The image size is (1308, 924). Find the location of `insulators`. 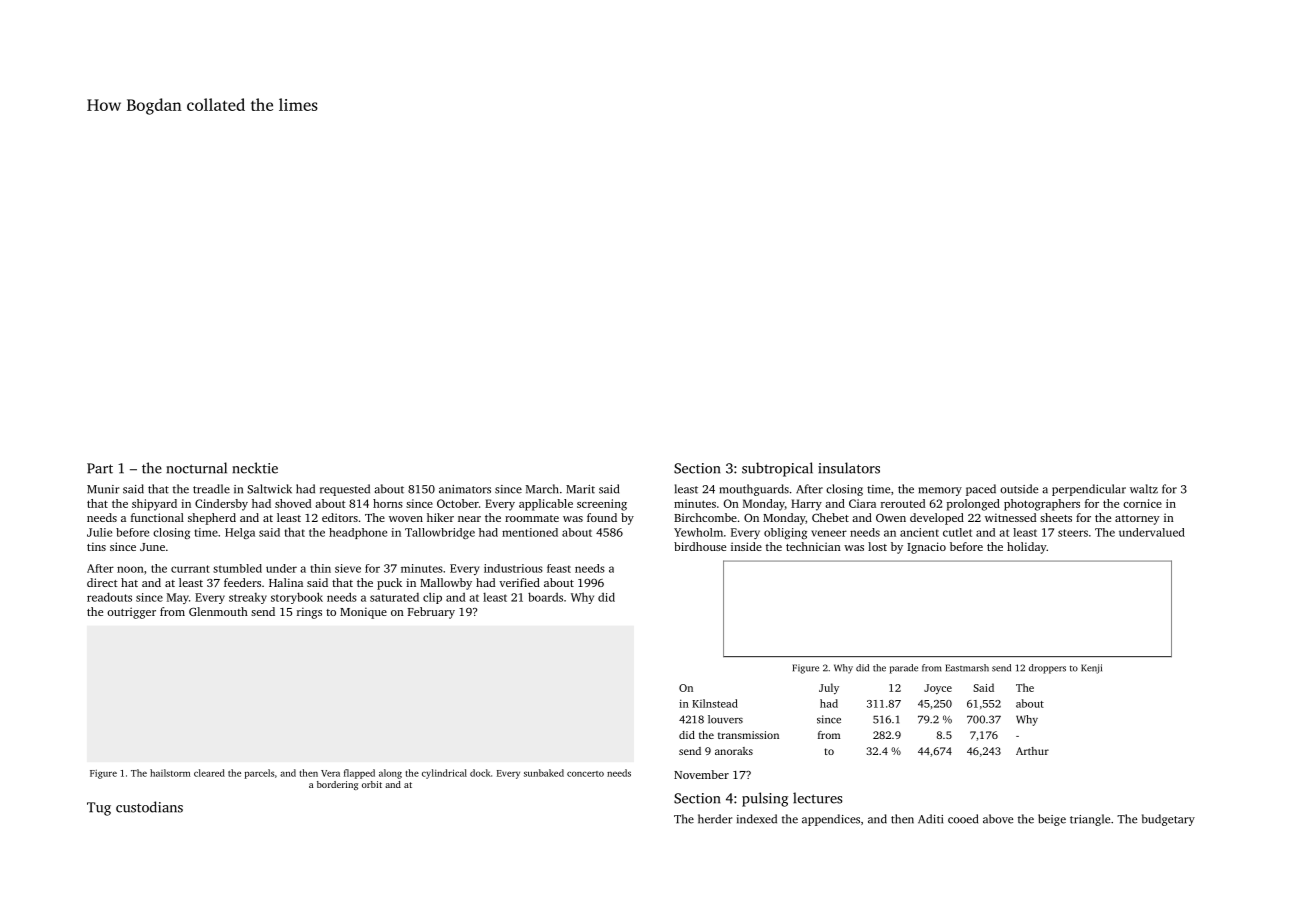

insulators is located at coordinates (849, 468).
